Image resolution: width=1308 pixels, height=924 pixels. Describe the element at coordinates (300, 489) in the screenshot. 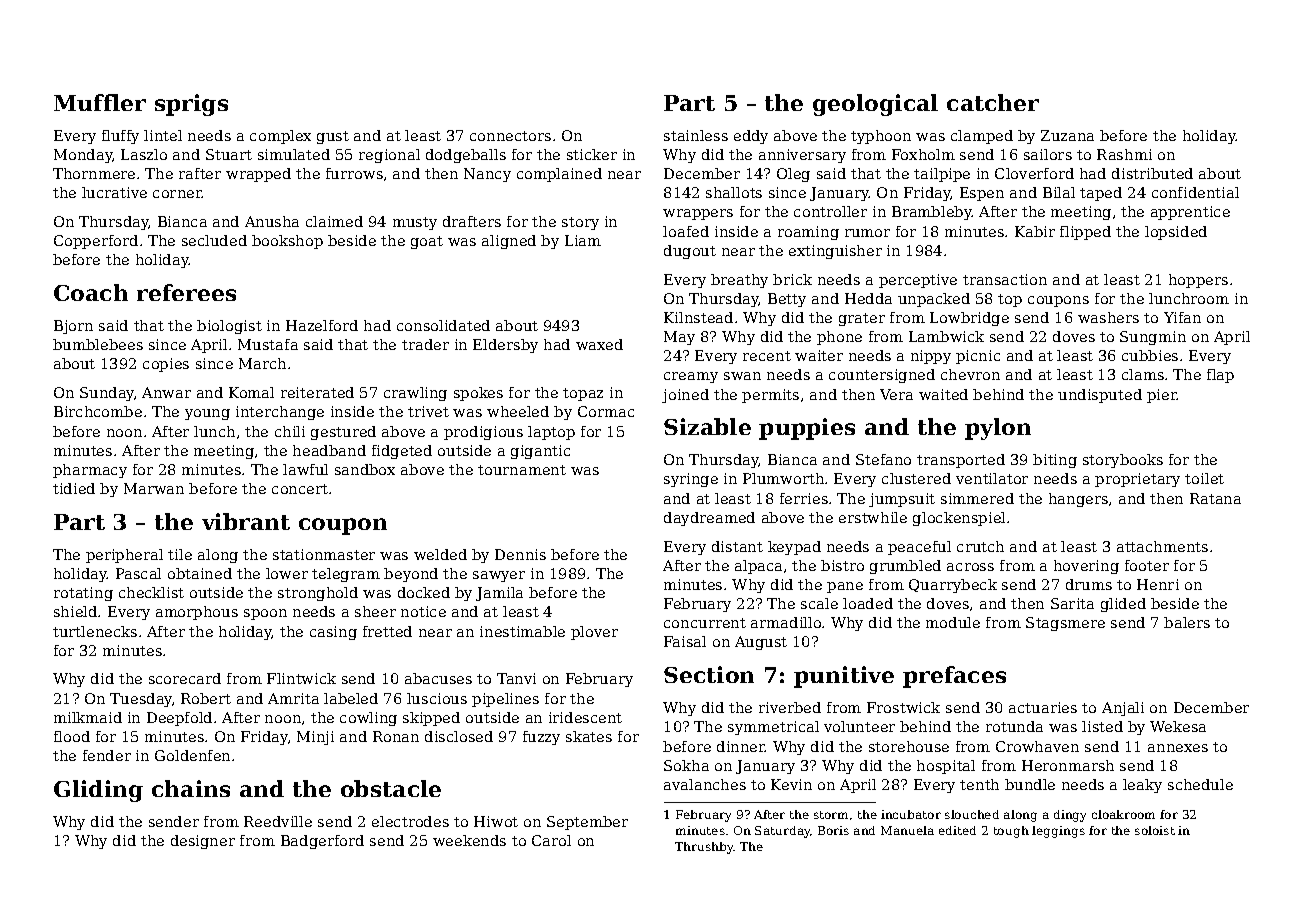

I see `concert` at that location.
